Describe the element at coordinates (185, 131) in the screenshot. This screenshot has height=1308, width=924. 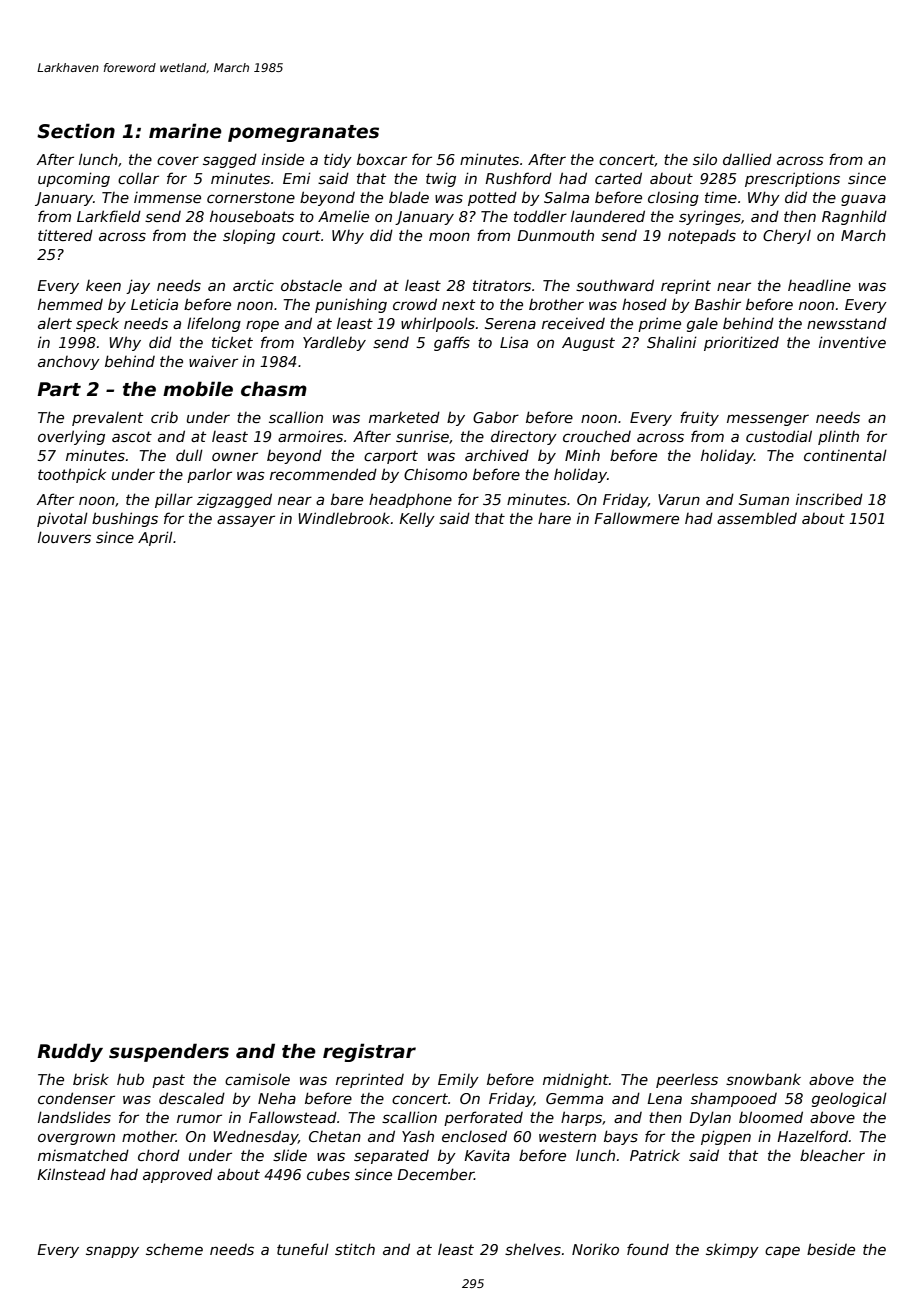
I see `marine` at that location.
